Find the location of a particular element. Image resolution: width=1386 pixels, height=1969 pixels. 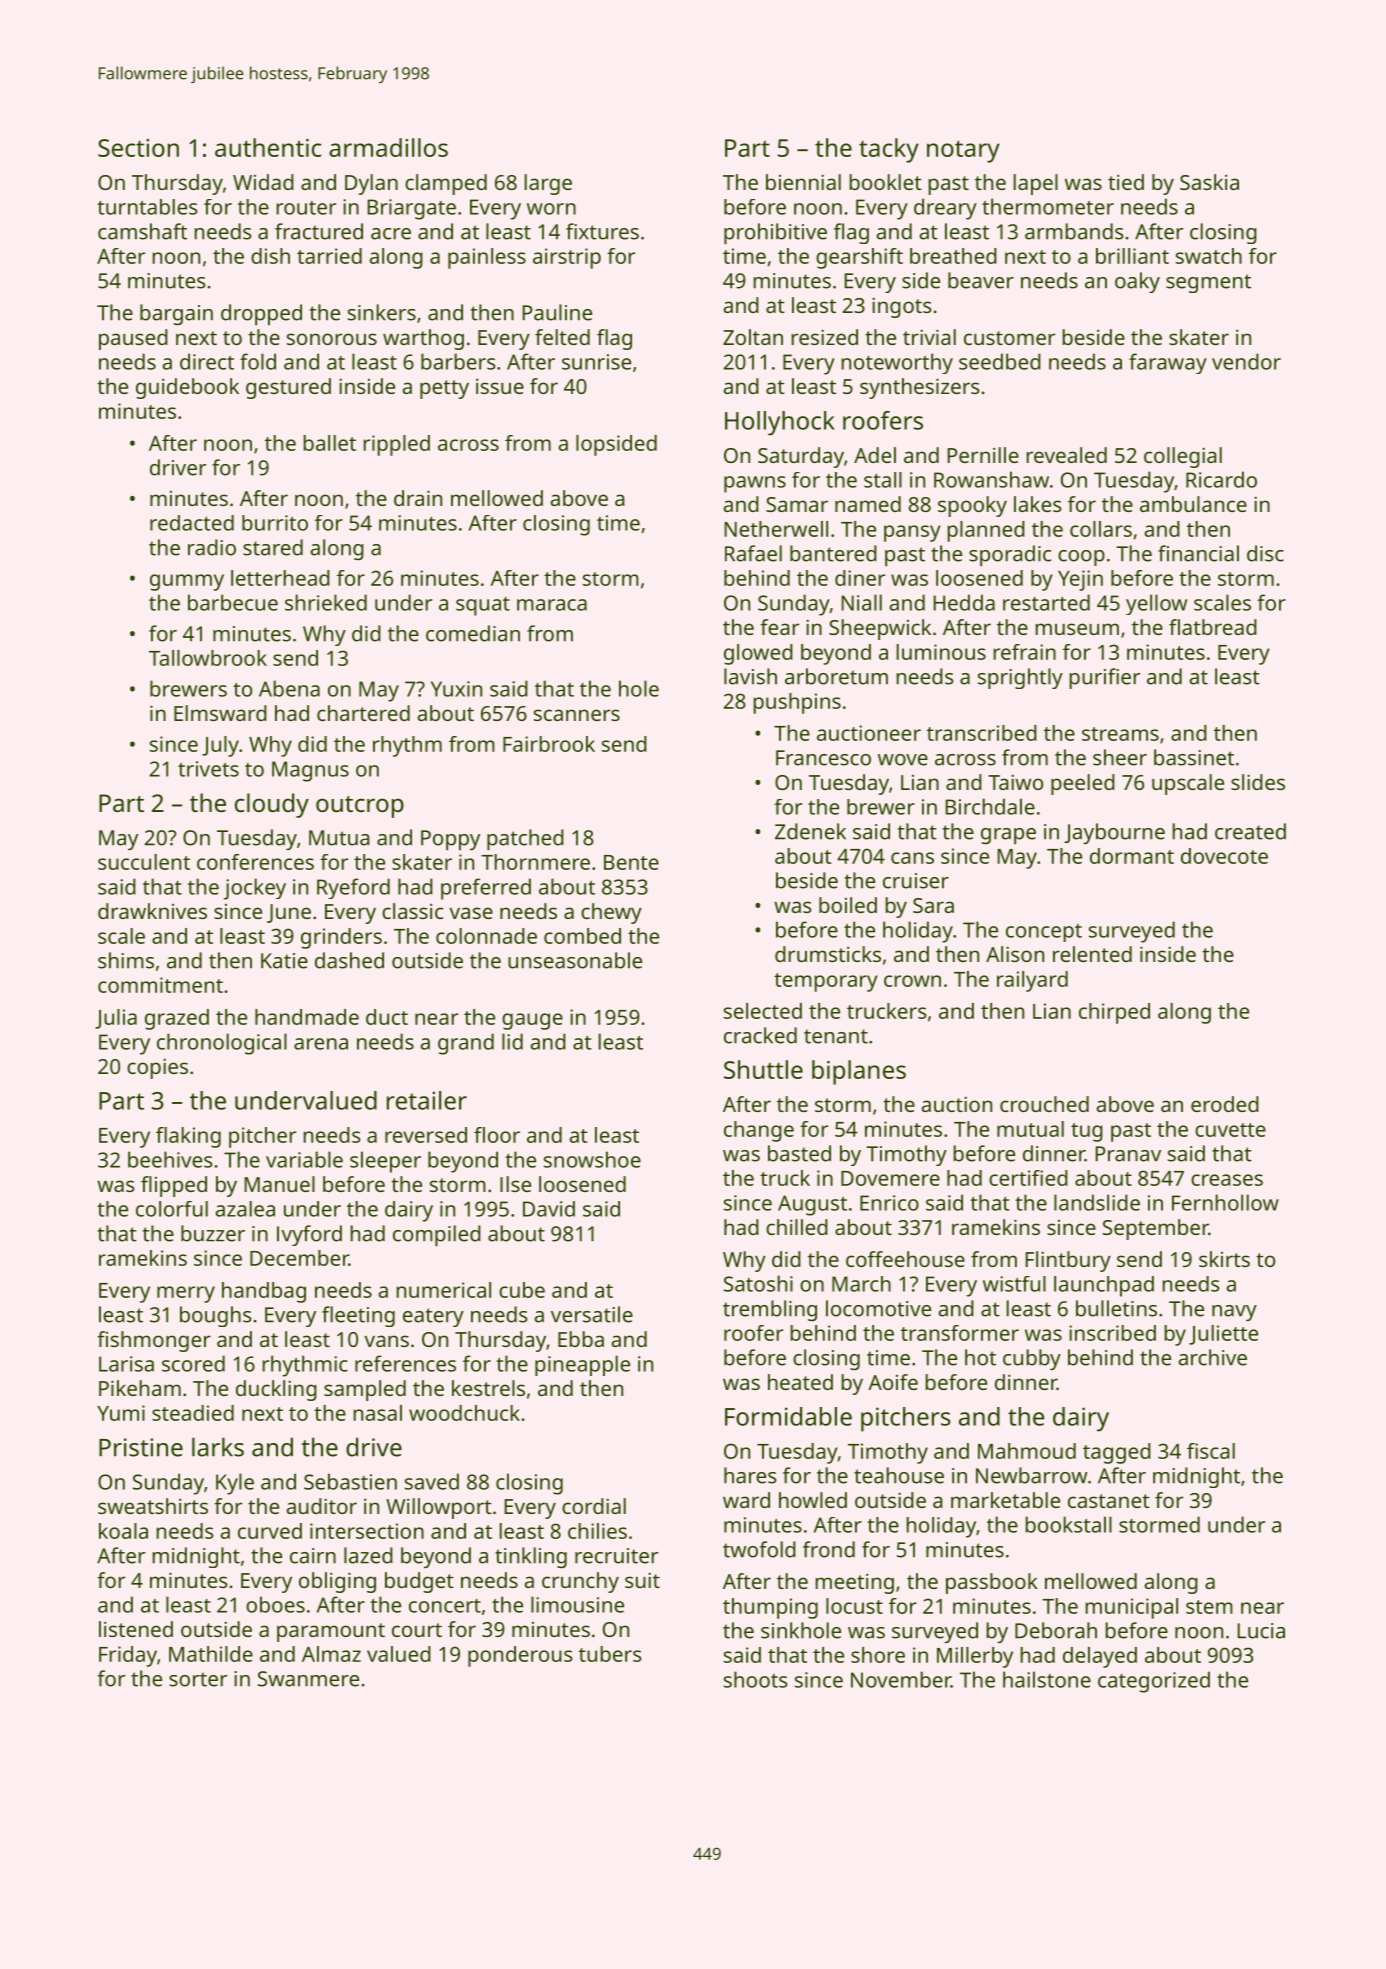

Tallowbrook is located at coordinates (208, 658).
